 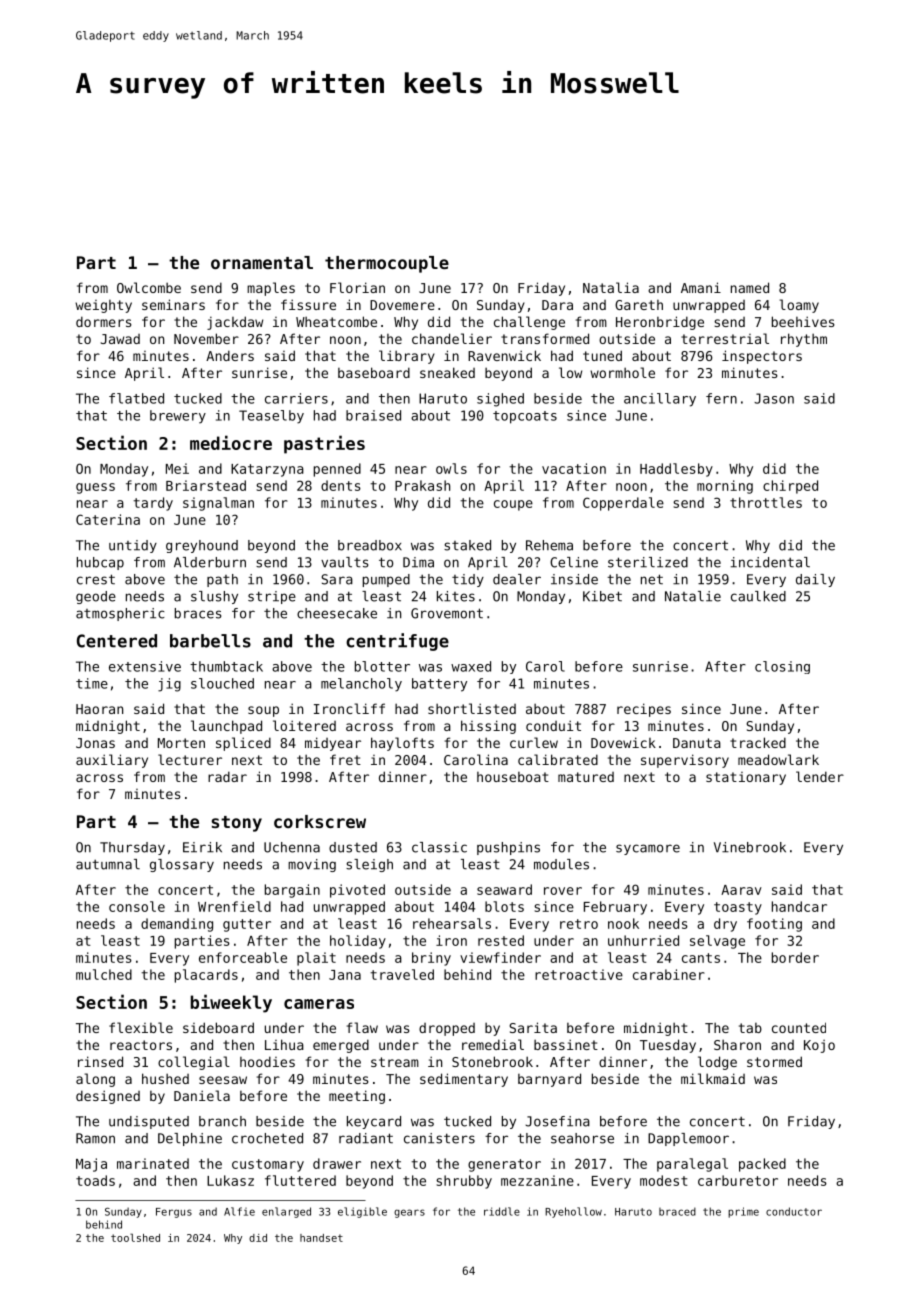 What do you see at coordinates (488, 727) in the screenshot?
I see `hissing` at bounding box center [488, 727].
